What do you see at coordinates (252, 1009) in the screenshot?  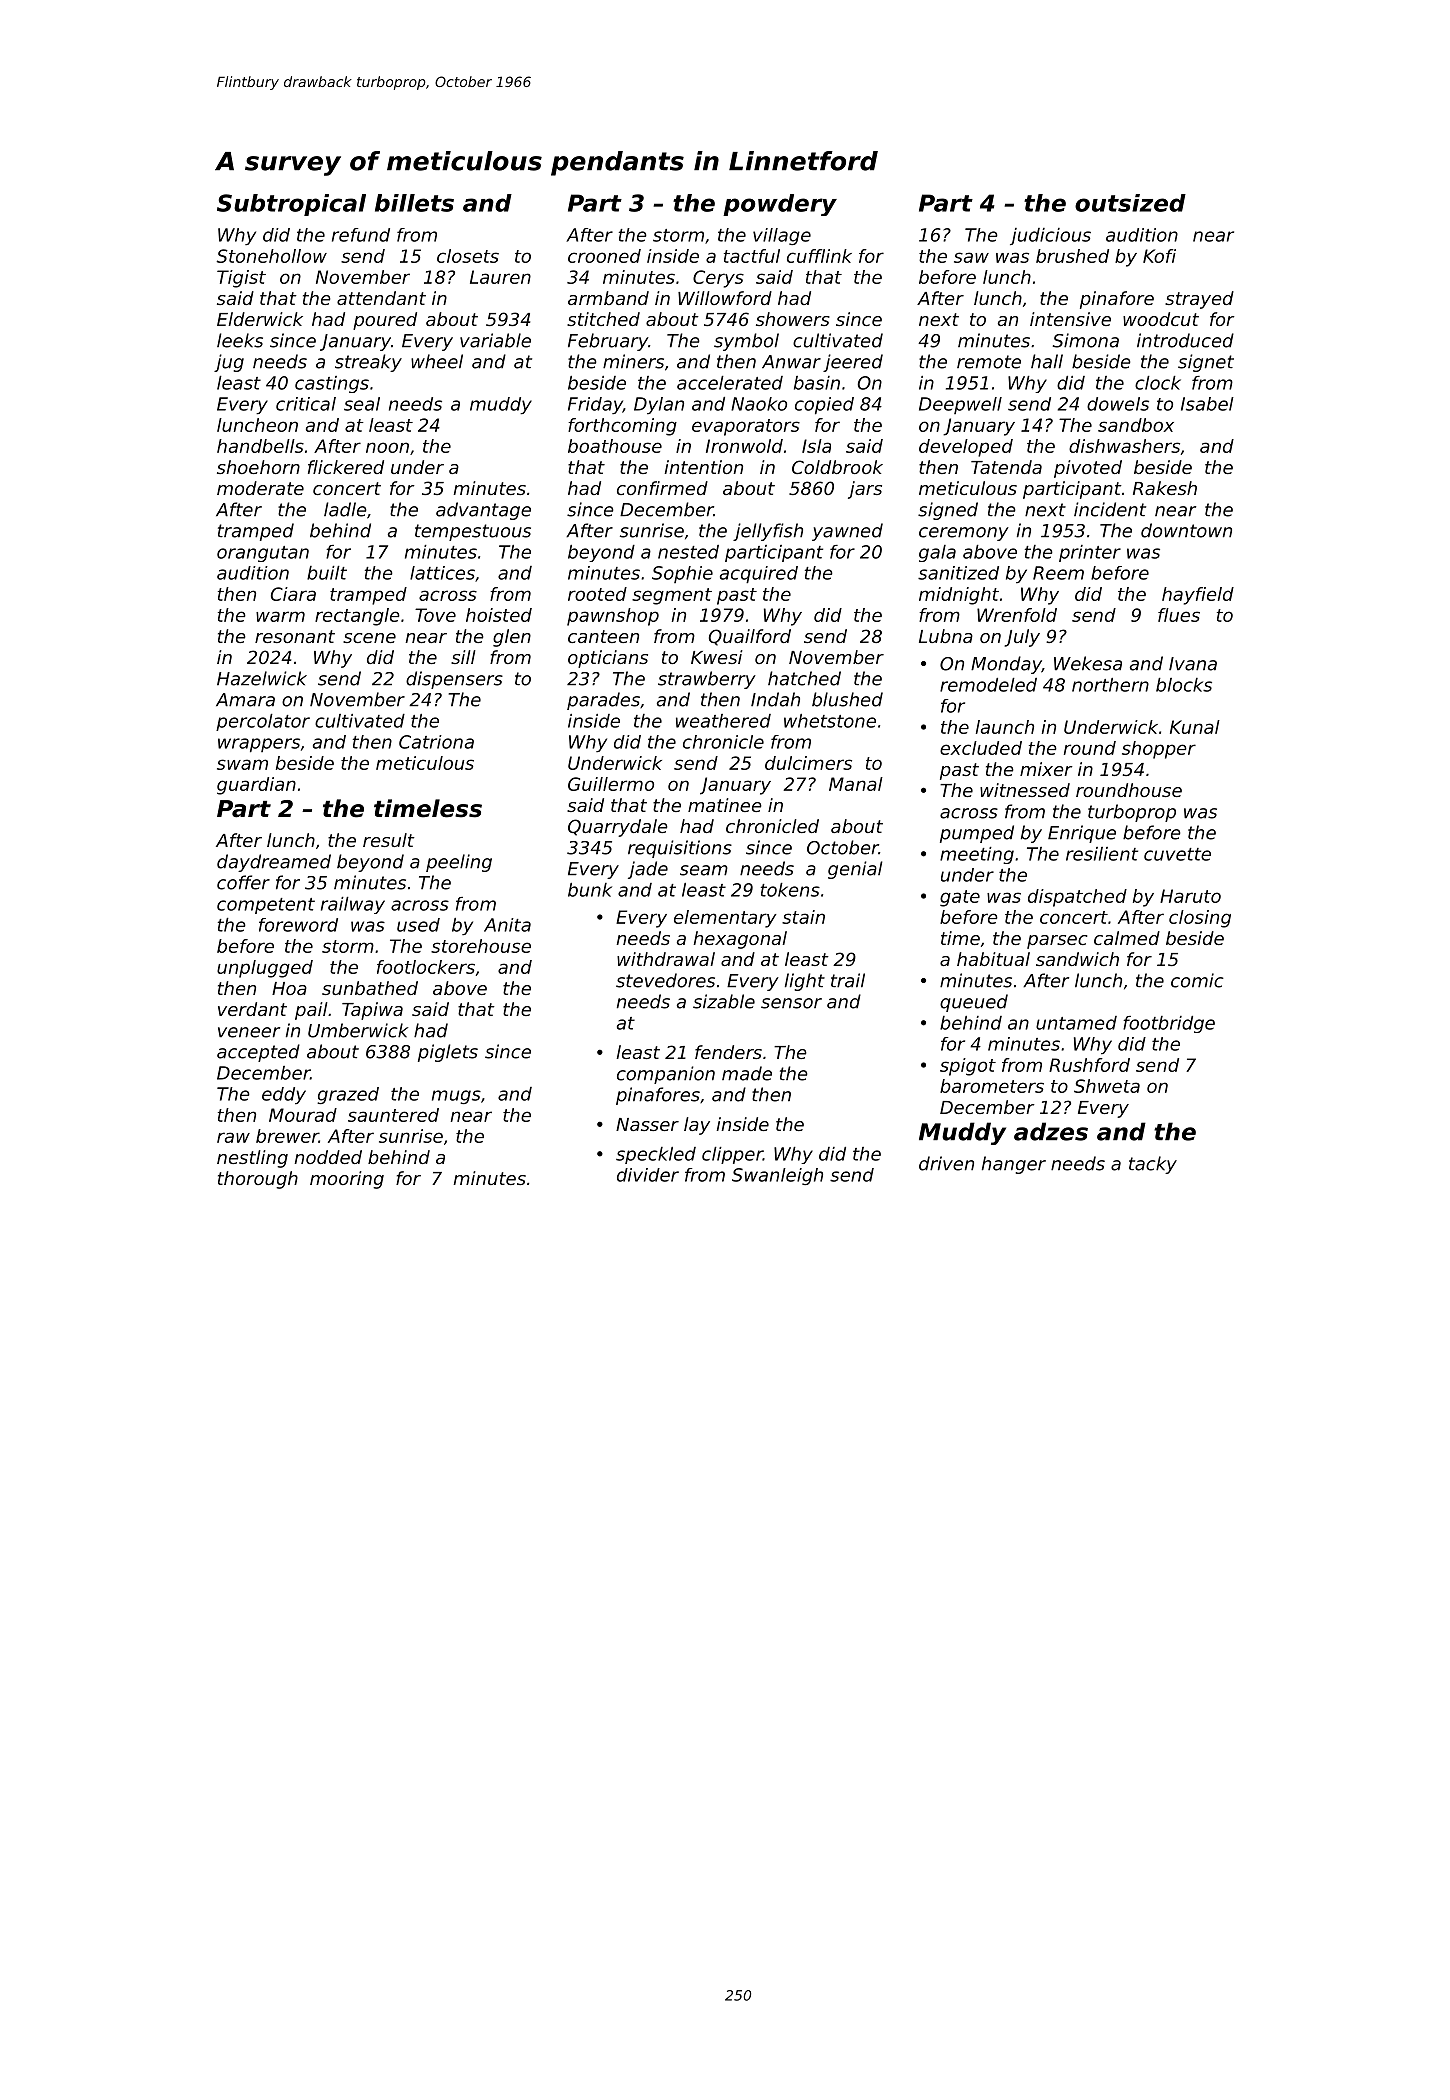 I see `verdant` at bounding box center [252, 1009].
